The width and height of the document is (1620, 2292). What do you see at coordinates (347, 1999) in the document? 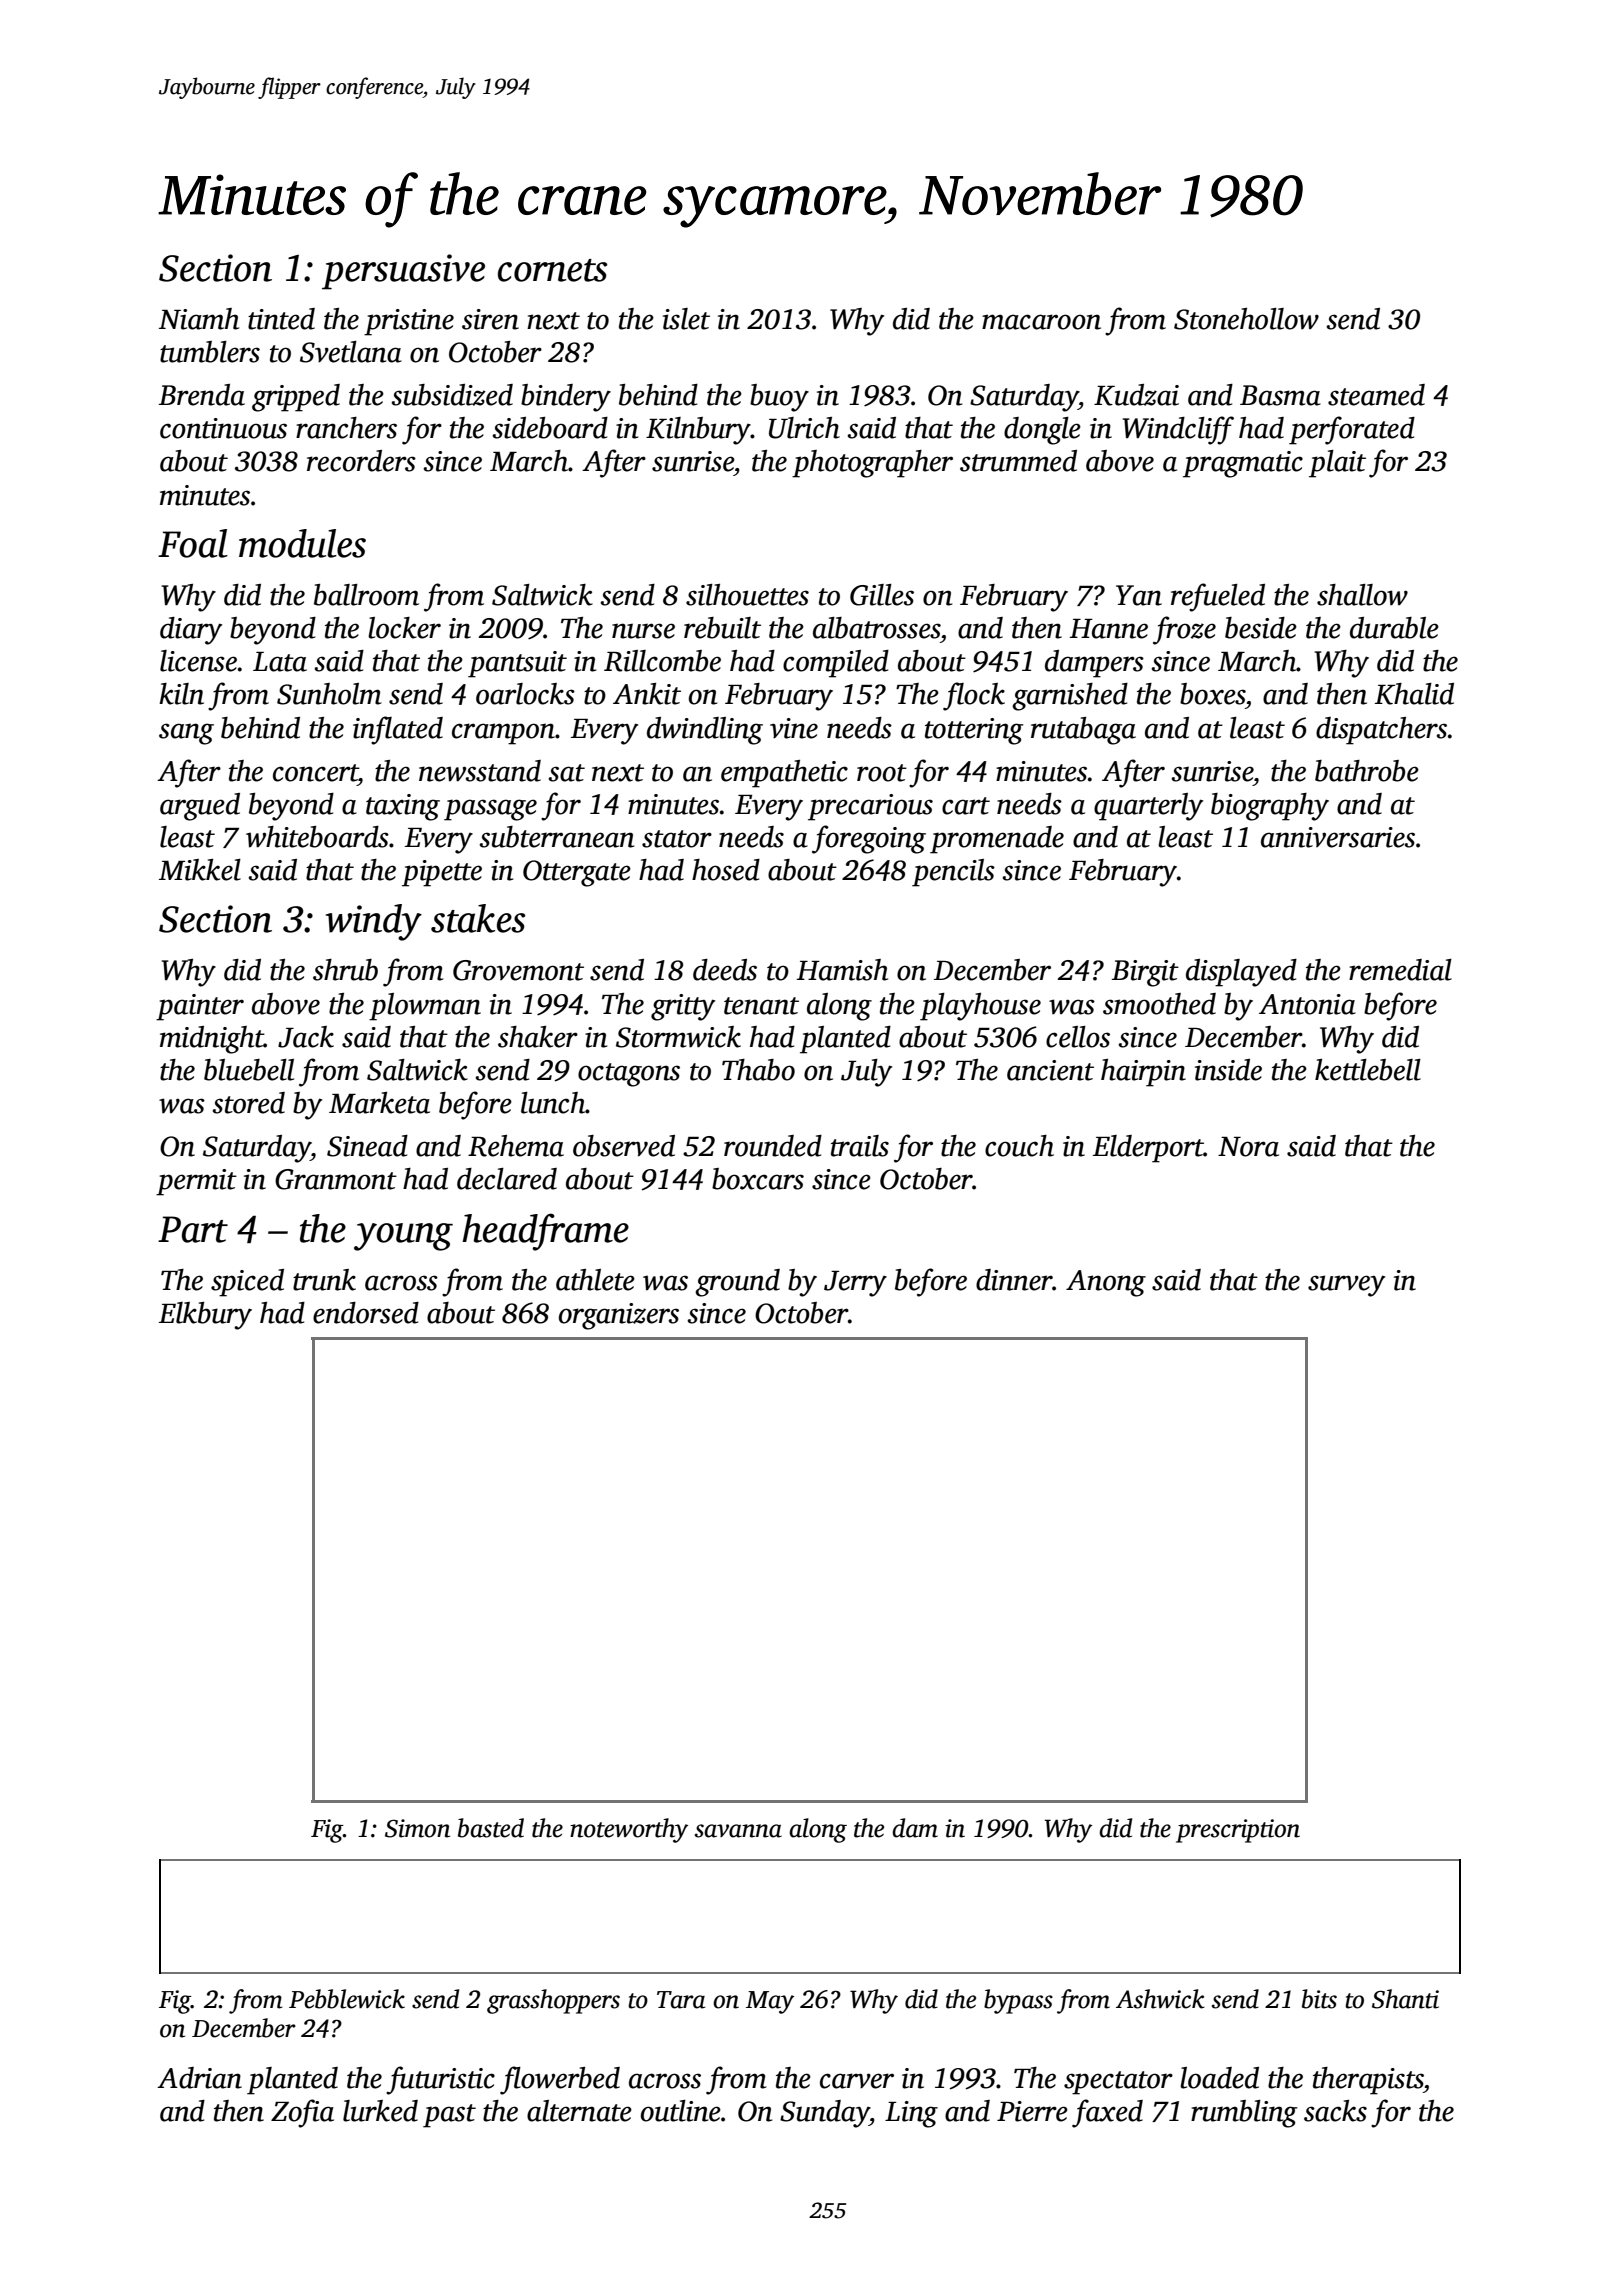
I see `Pebblewick` at bounding box center [347, 1999].
